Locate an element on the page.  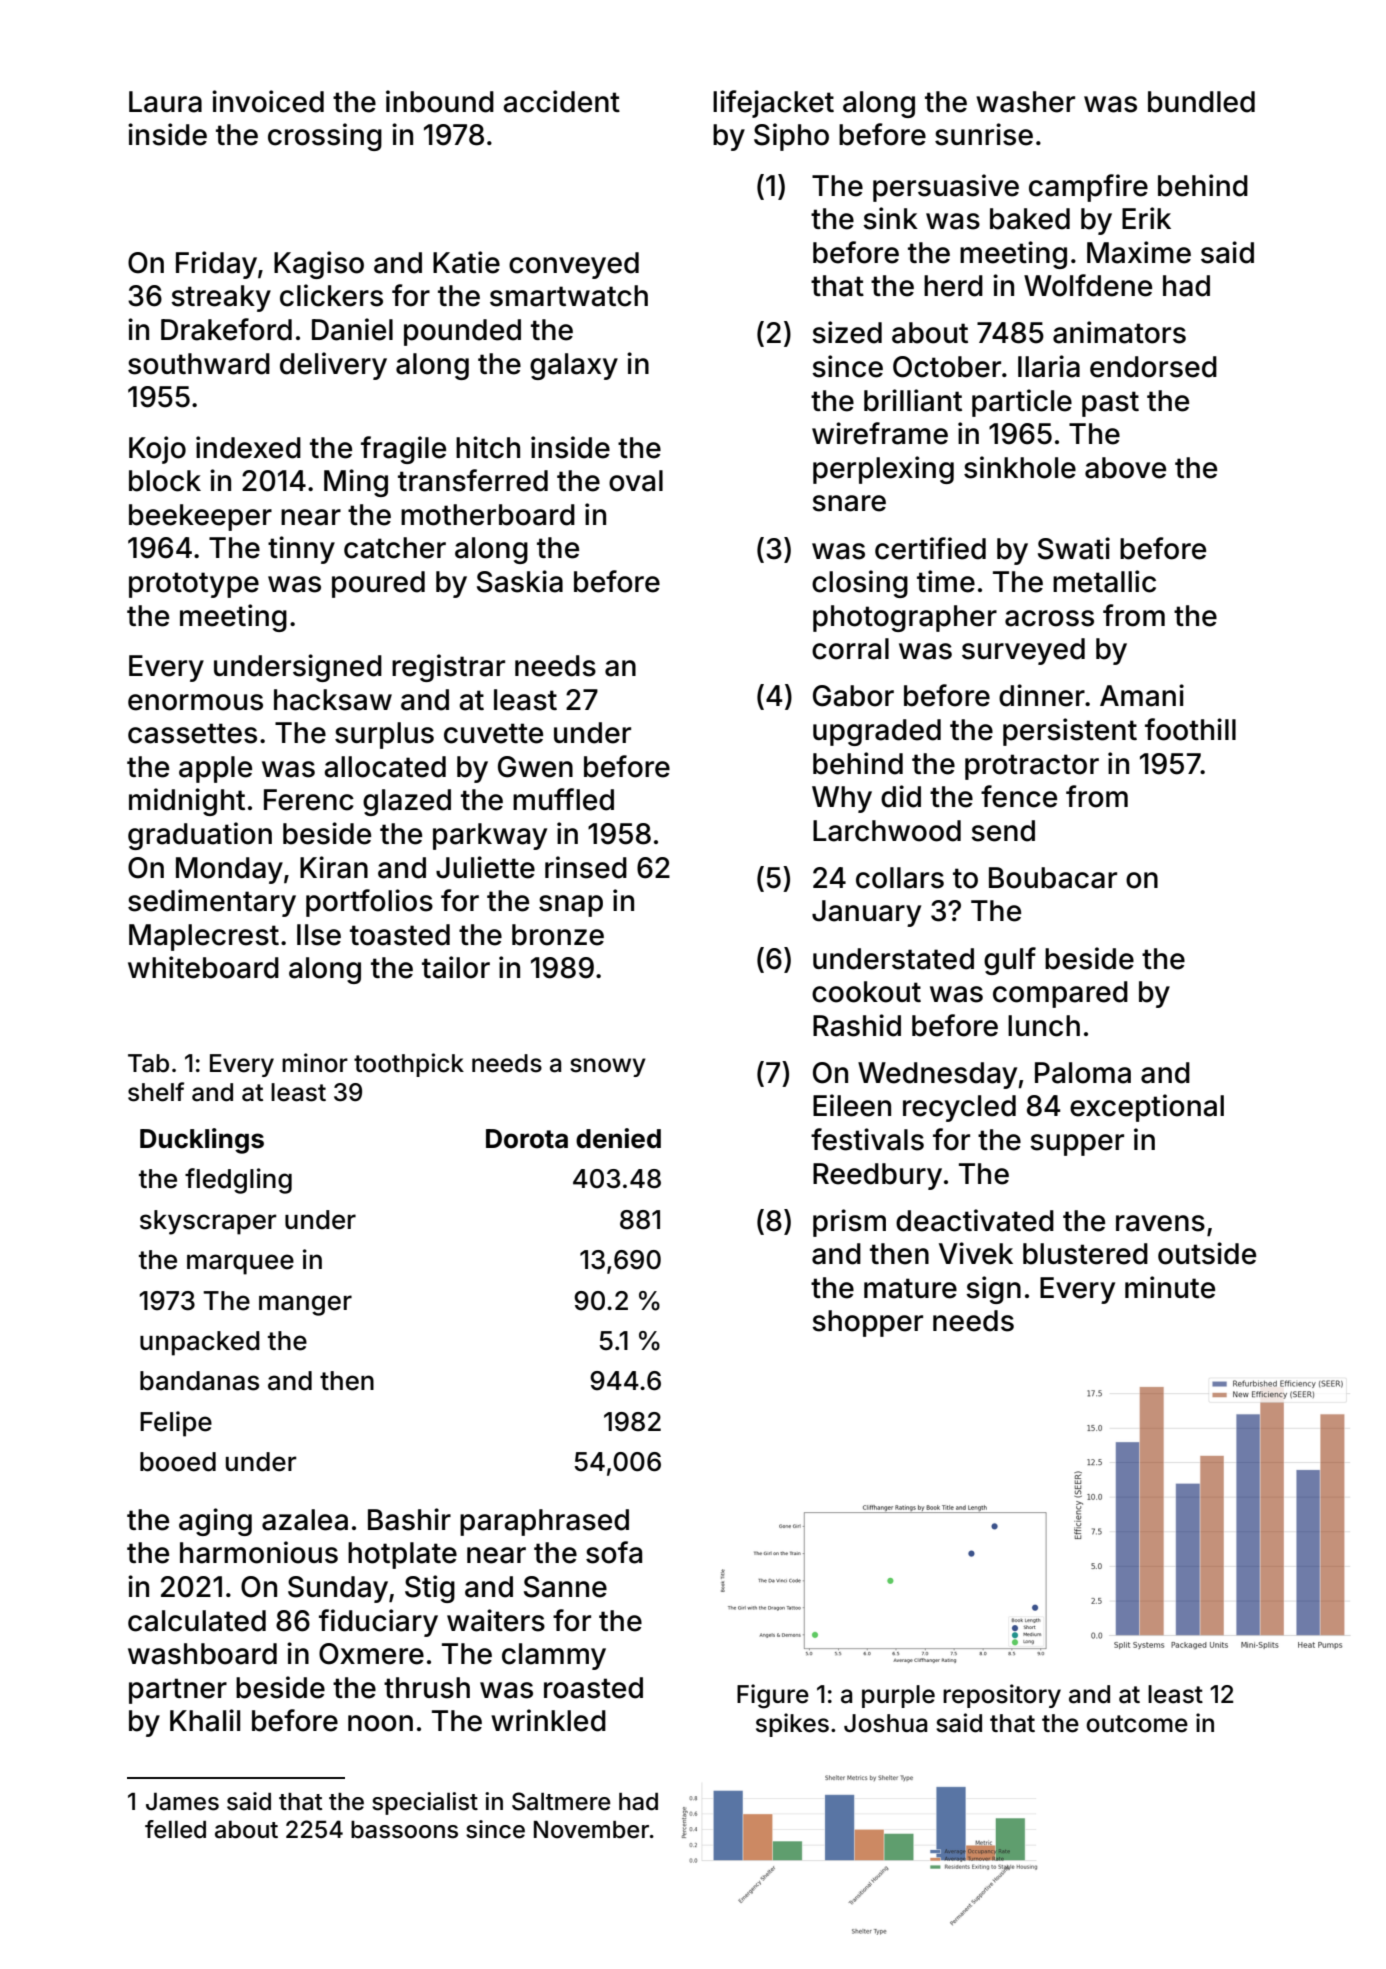
graduation is located at coordinates (200, 836).
